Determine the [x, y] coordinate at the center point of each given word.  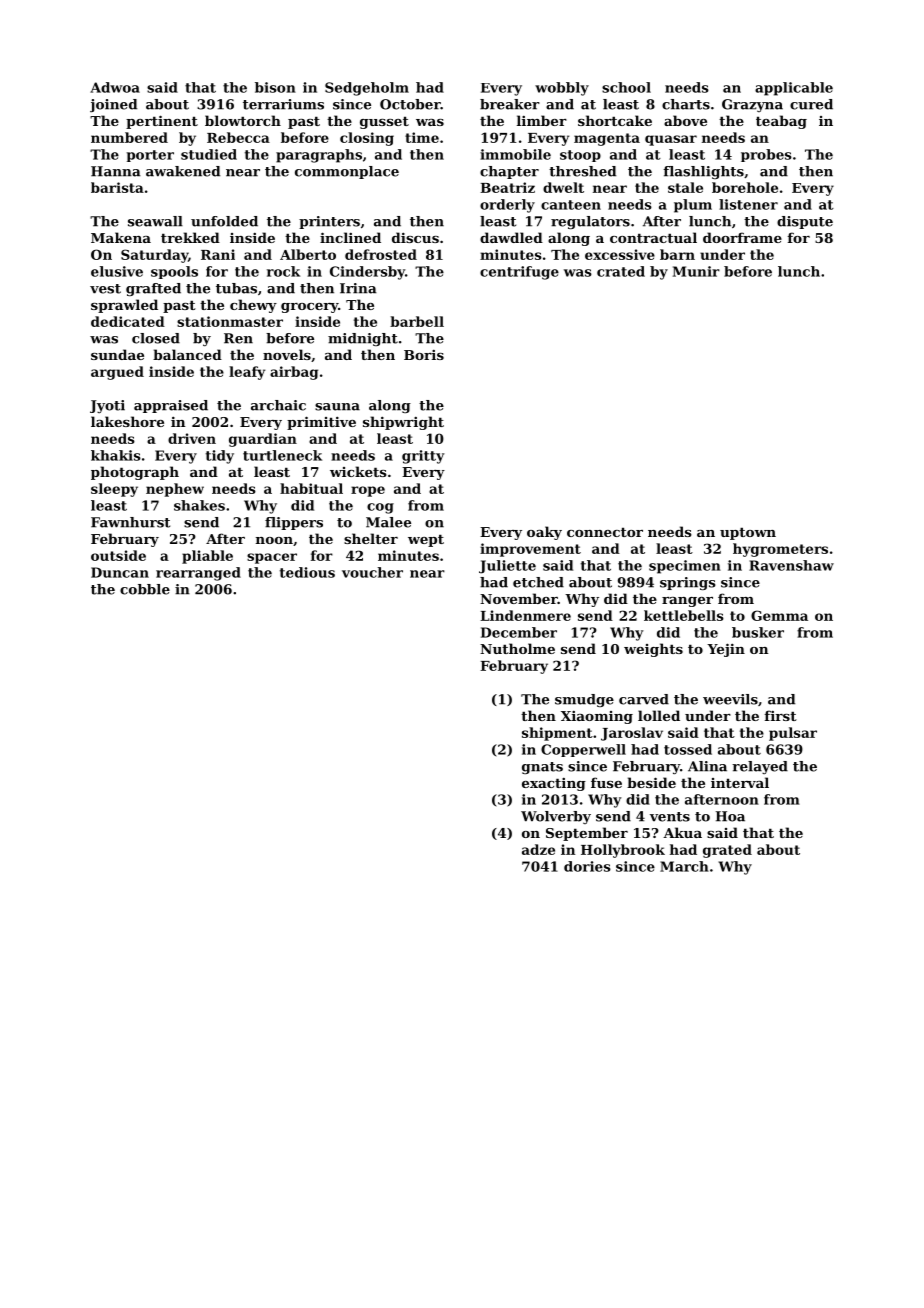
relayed [760, 767]
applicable [794, 89]
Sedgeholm [367, 89]
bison [275, 87]
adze [538, 849]
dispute [805, 222]
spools [174, 272]
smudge [584, 700]
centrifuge [519, 273]
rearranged [198, 574]
